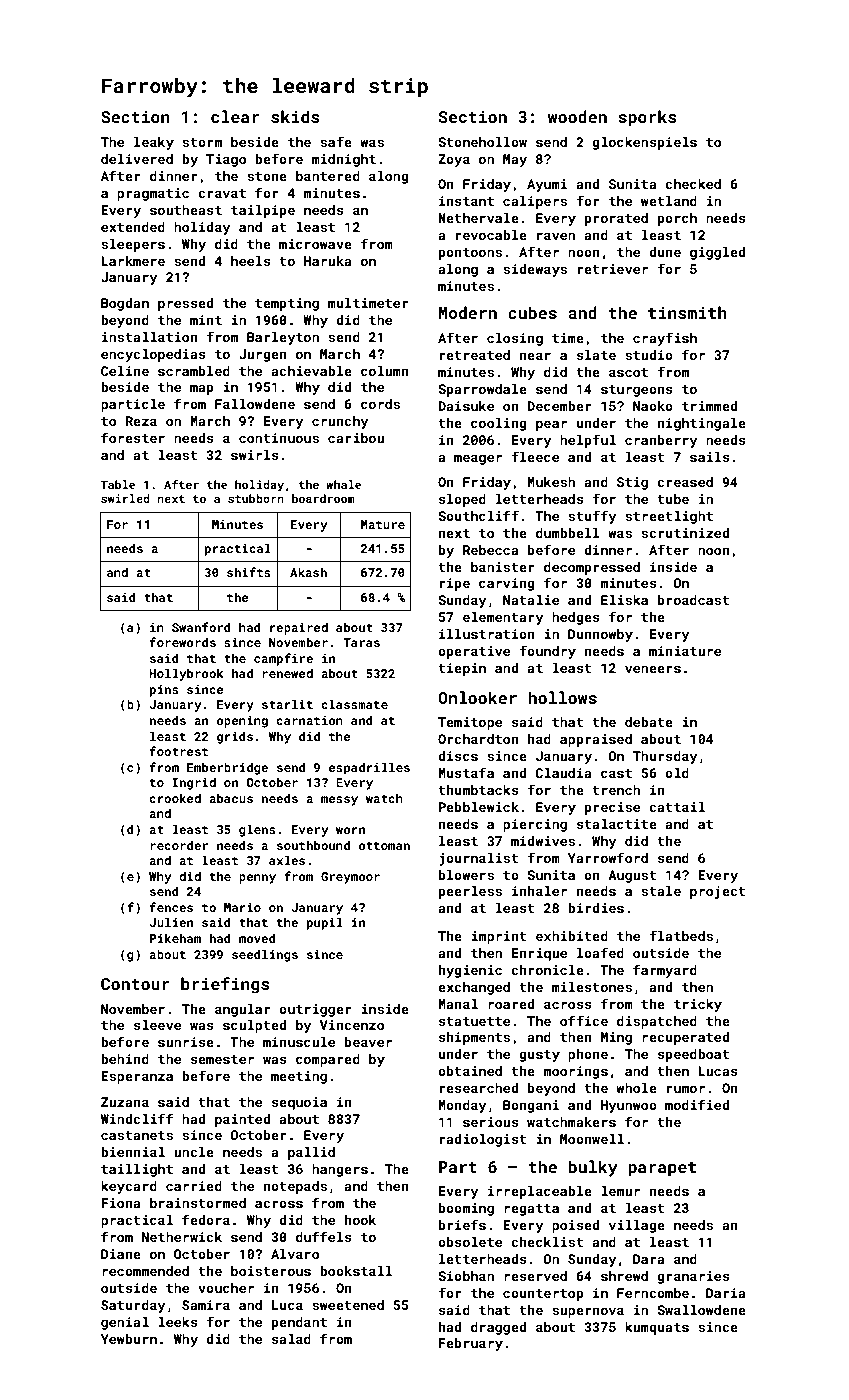 This page has width=849, height=1400. Describe the element at coordinates (479, 807) in the page. I see `Pebblewick` at that location.
